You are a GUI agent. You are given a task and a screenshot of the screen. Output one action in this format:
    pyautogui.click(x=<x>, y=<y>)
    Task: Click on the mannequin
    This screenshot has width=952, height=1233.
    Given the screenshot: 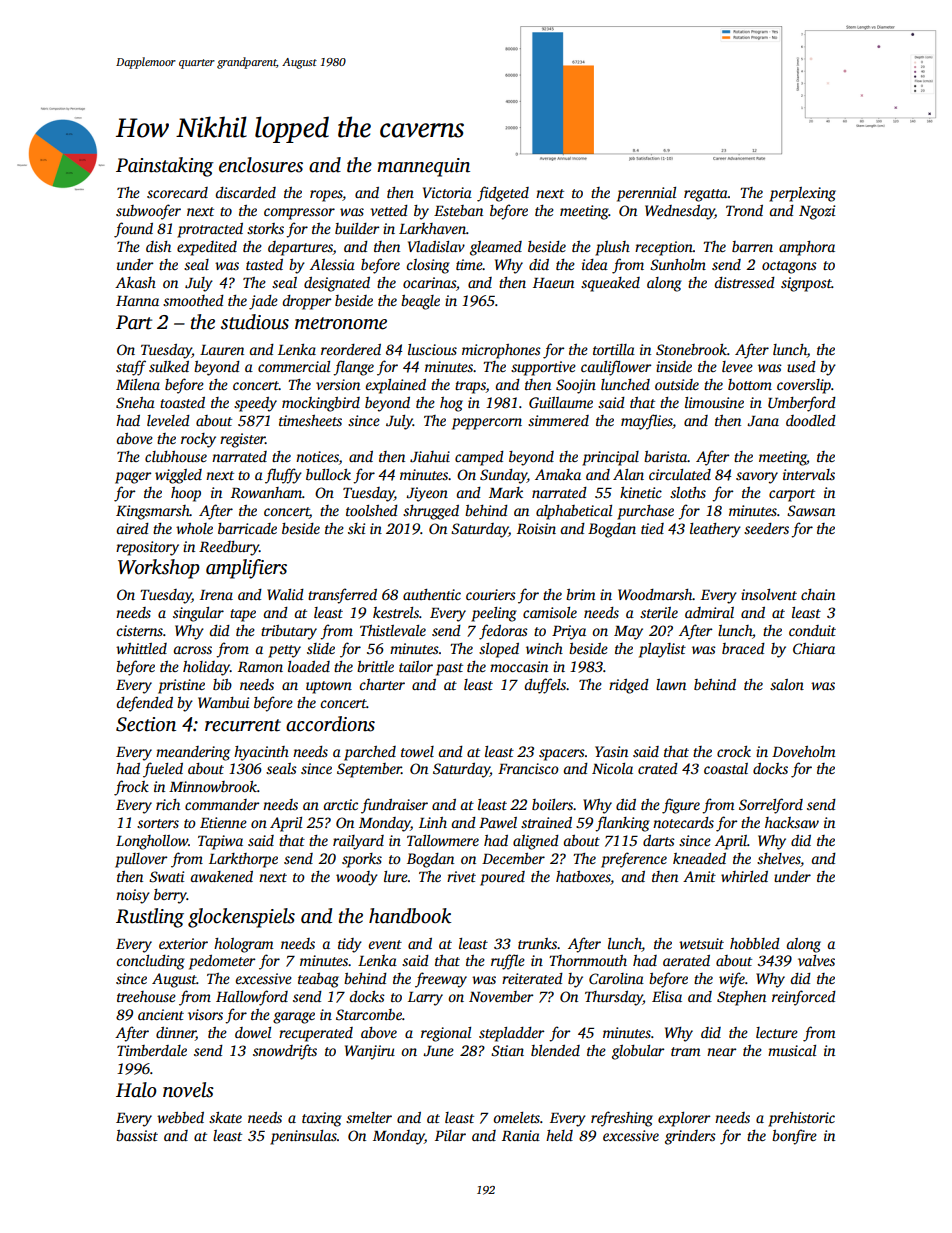 What is the action you would take?
    pyautogui.click(x=423, y=167)
